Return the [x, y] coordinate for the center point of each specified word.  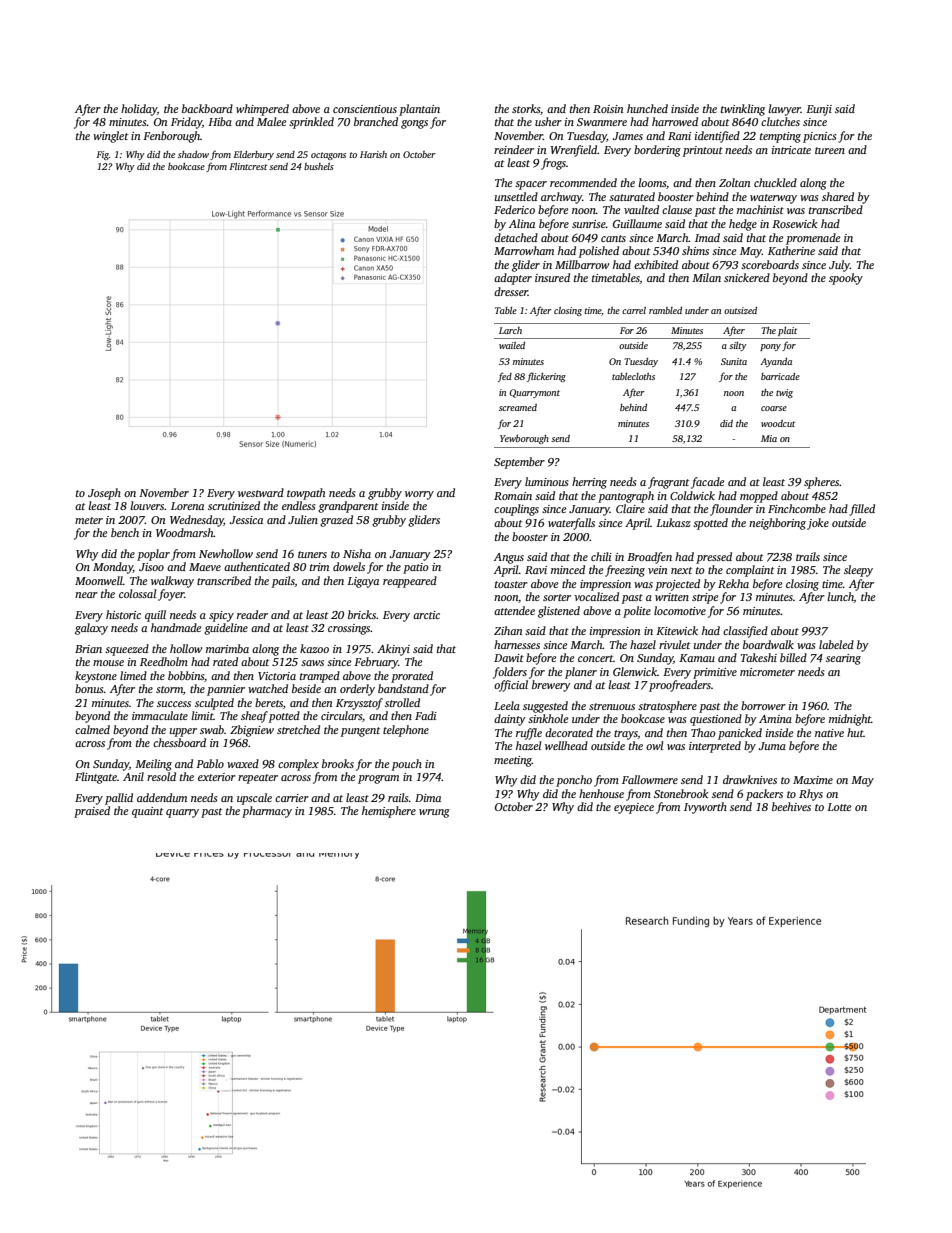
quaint [147, 812]
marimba [227, 648]
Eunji [819, 110]
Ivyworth [705, 808]
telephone [406, 731]
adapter [513, 279]
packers [764, 795]
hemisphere [389, 812]
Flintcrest [248, 166]
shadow [193, 154]
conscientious [365, 109]
